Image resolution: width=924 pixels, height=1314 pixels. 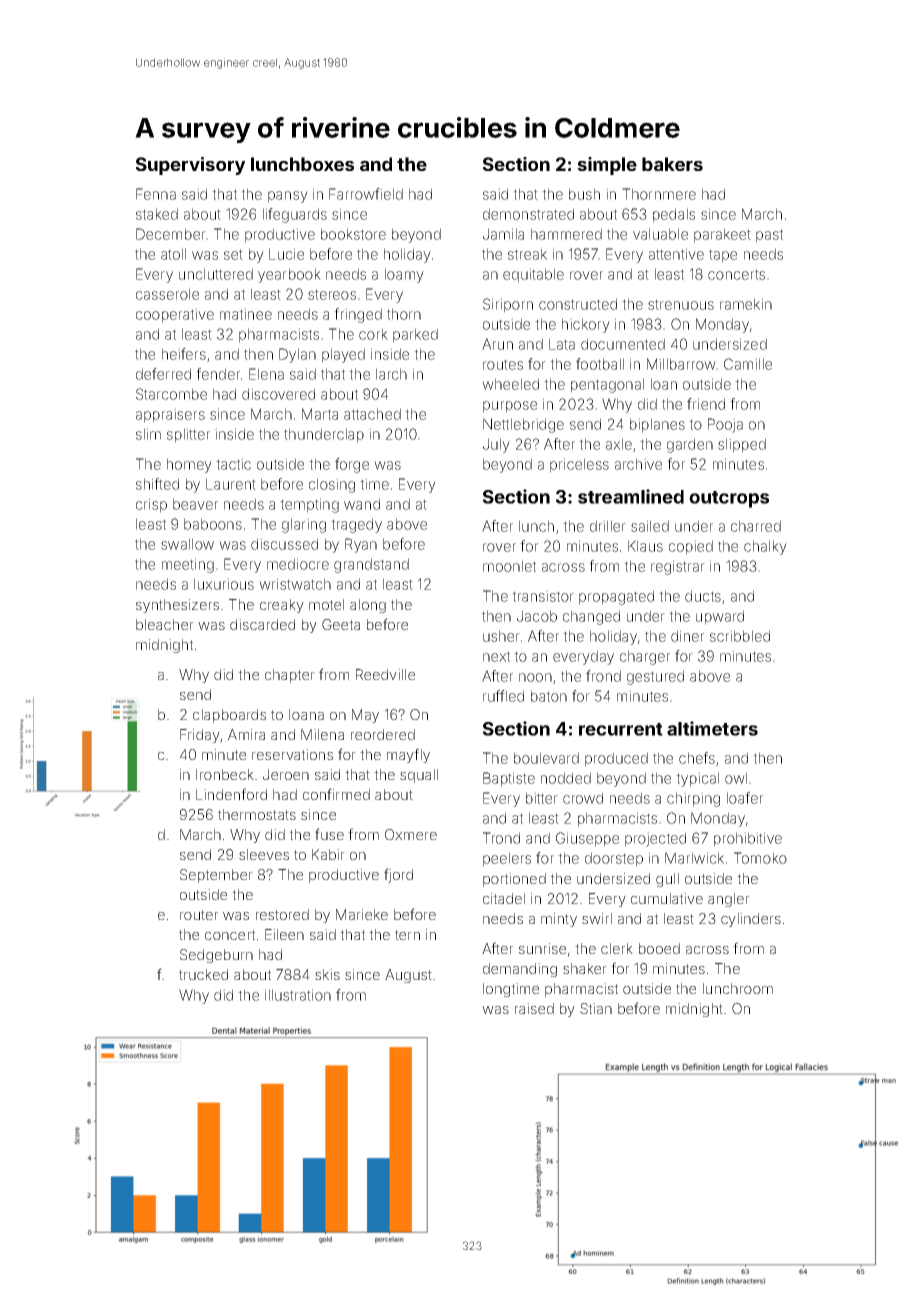 I want to click on simple, so click(x=607, y=166).
